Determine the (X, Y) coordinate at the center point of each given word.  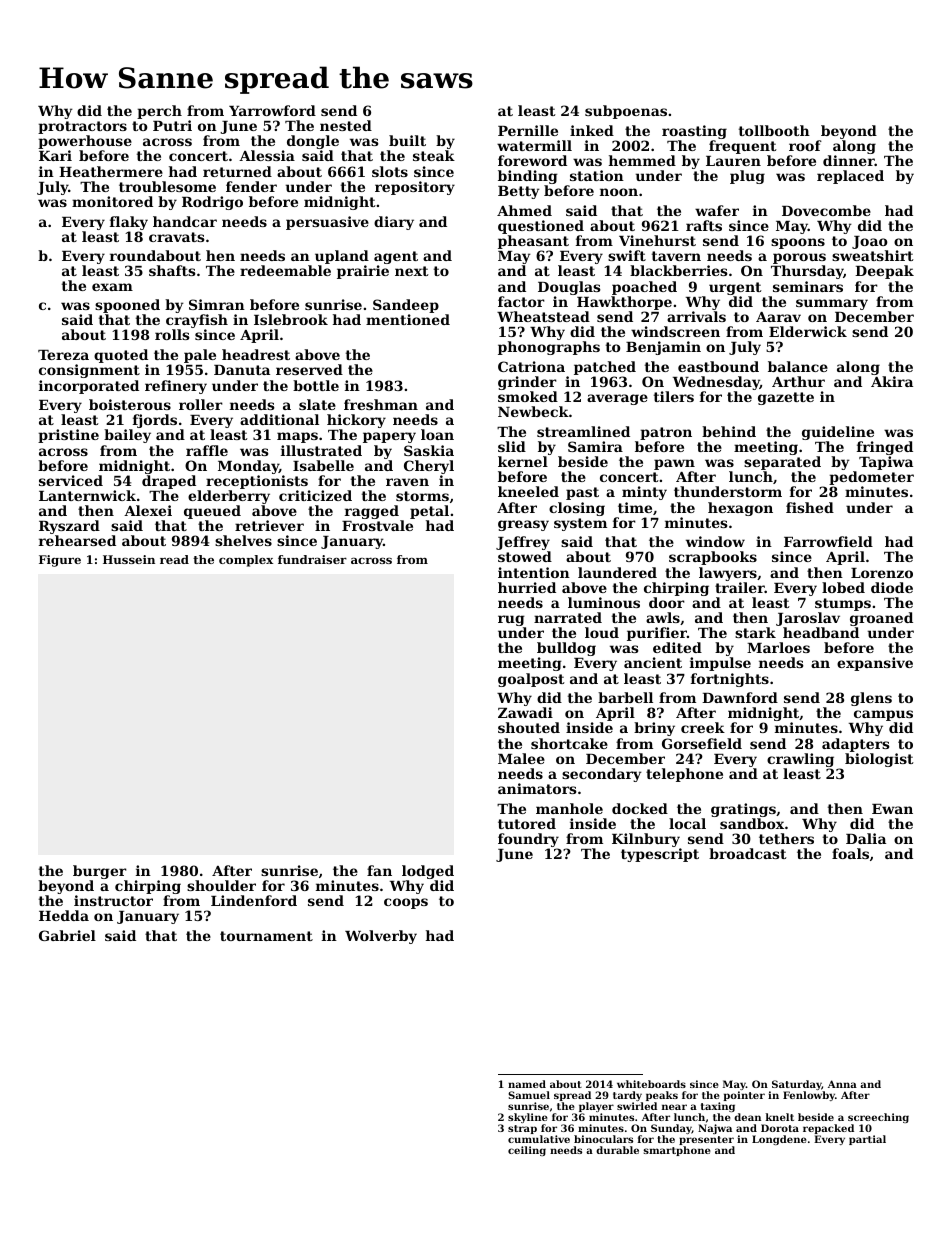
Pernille (528, 130)
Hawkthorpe (624, 303)
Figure (60, 561)
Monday (248, 467)
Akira (892, 381)
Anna (842, 1084)
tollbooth (774, 130)
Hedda (64, 915)
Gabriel (67, 935)
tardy (627, 1096)
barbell (625, 697)
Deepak (884, 272)
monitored (112, 201)
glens (871, 699)
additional (279, 419)
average (617, 399)
